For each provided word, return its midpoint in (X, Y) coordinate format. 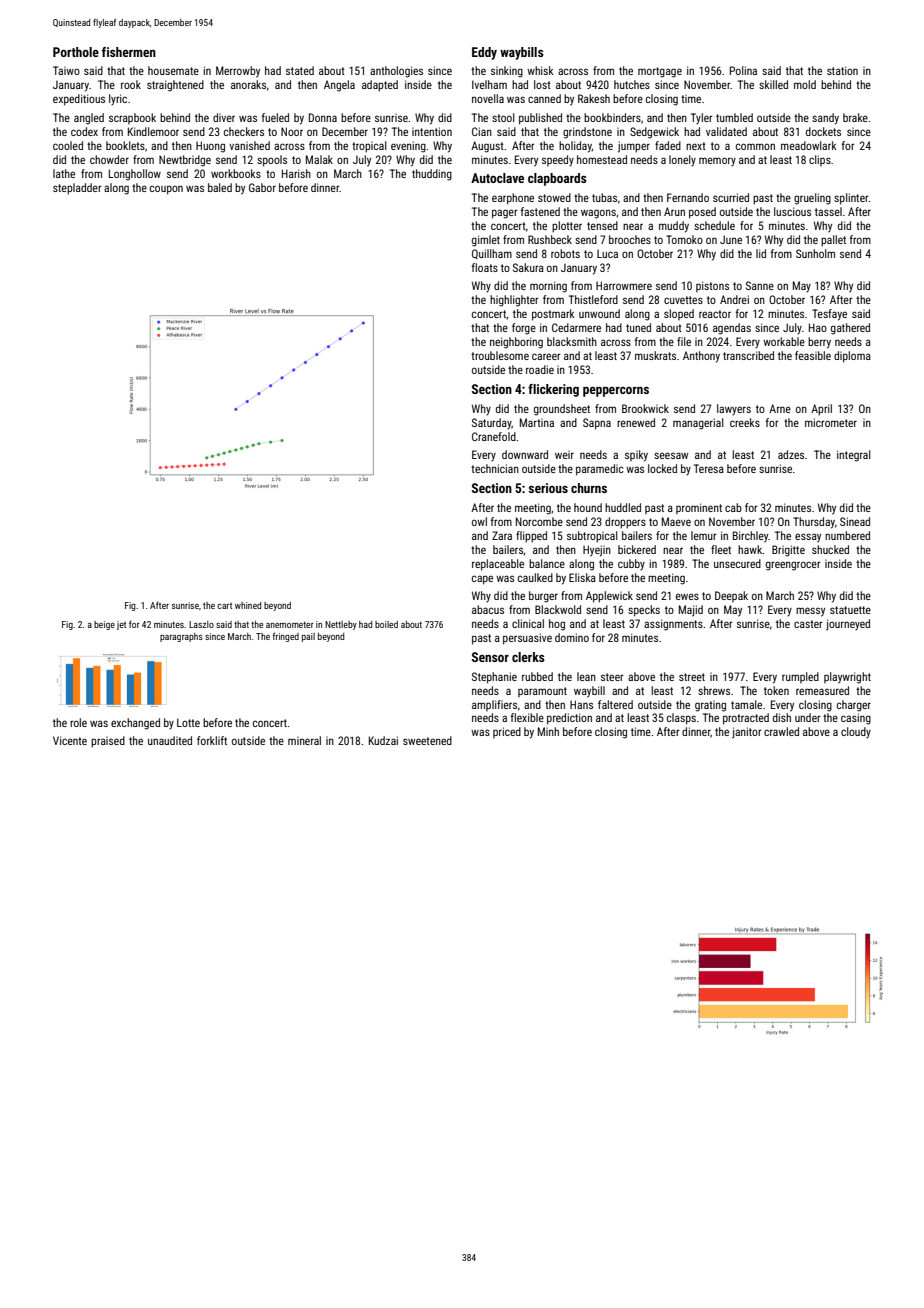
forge (524, 329)
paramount (542, 692)
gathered (850, 329)
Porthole (76, 52)
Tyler (702, 118)
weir (564, 455)
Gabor (262, 187)
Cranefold (494, 436)
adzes (791, 454)
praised (108, 742)
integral (854, 456)
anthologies (396, 72)
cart (224, 606)
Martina (537, 422)
